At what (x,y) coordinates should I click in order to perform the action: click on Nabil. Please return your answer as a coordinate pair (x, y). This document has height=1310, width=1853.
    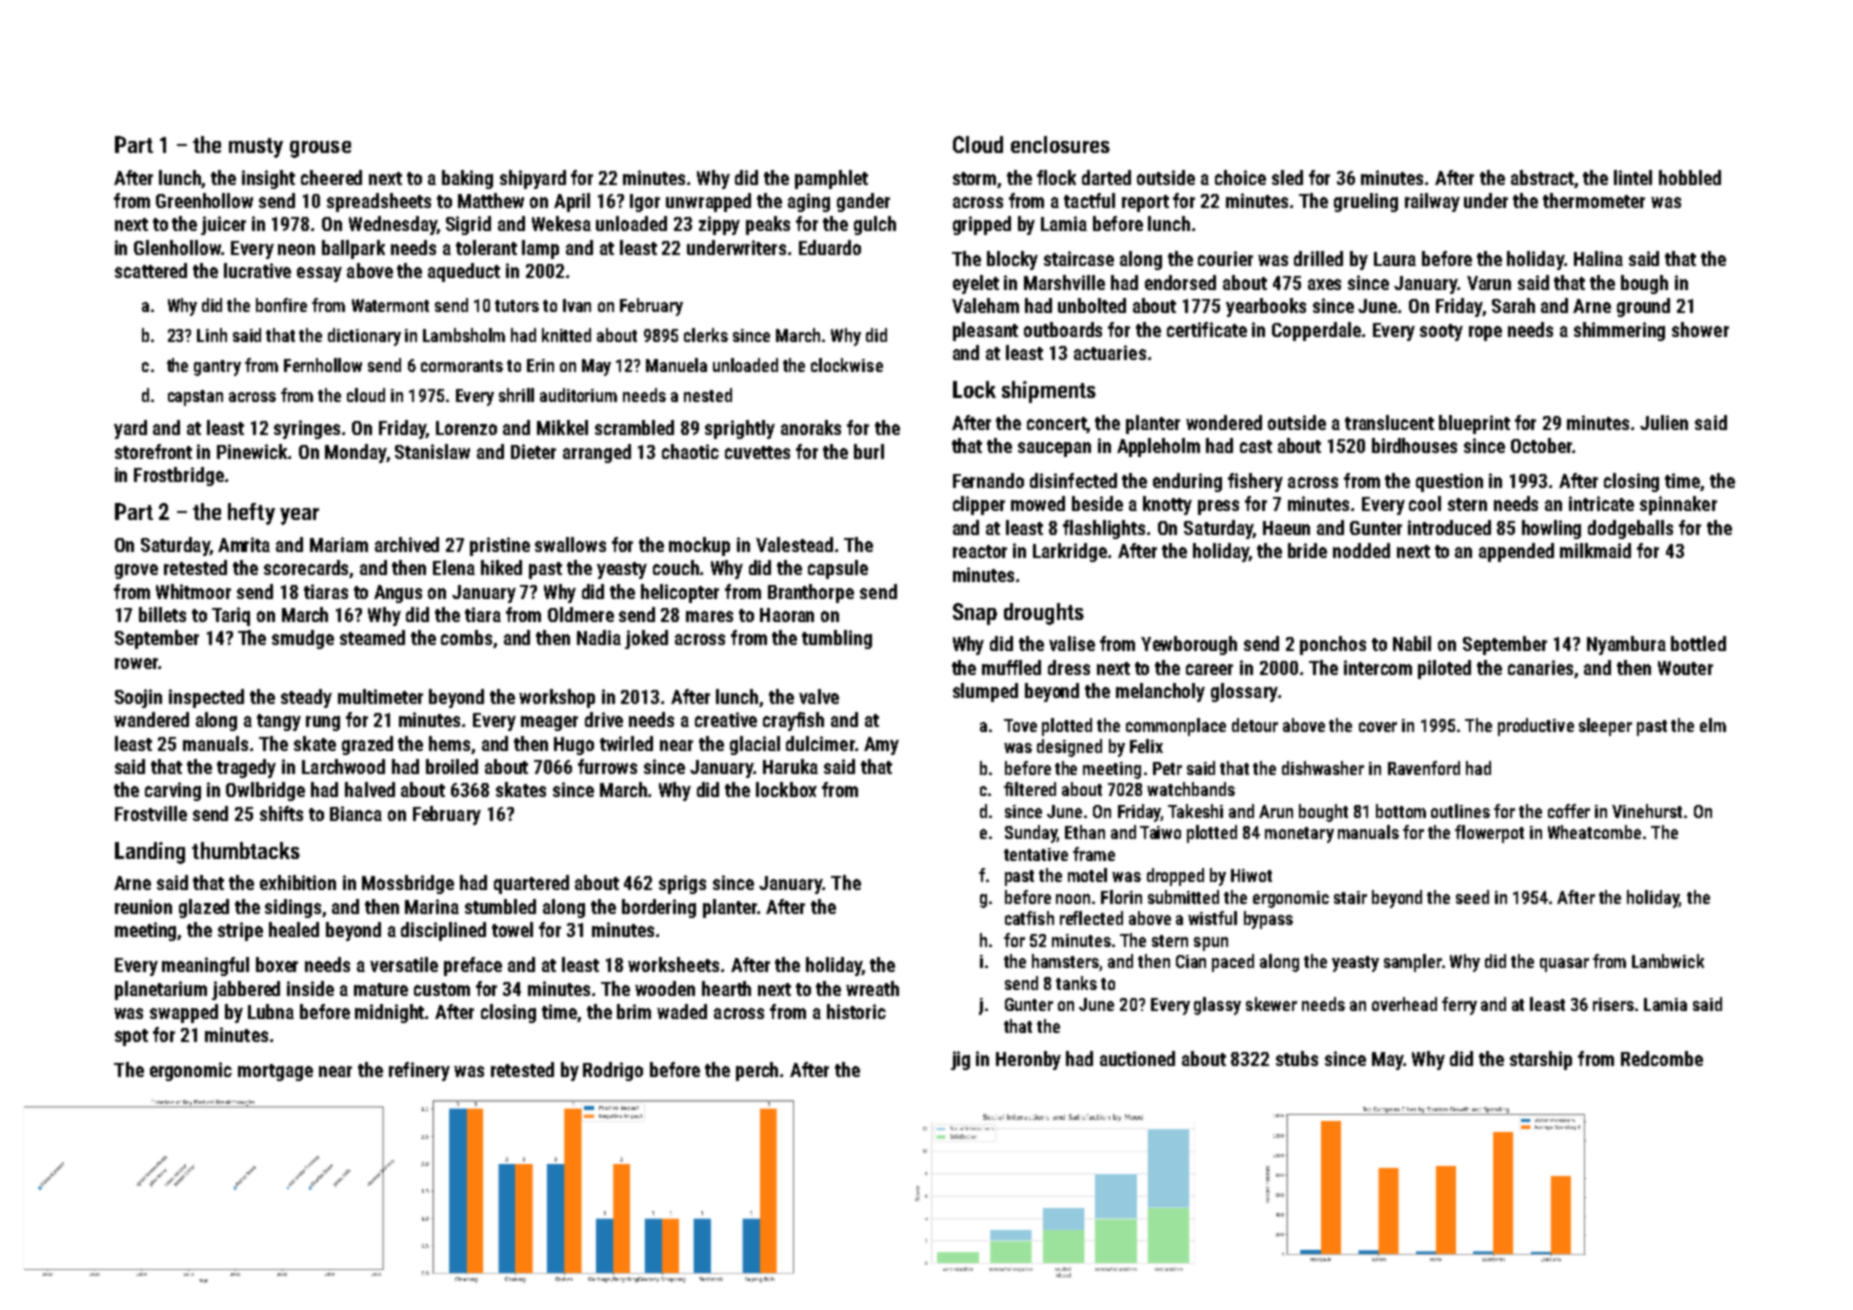
    Looking at the image, I should click on (1412, 643).
